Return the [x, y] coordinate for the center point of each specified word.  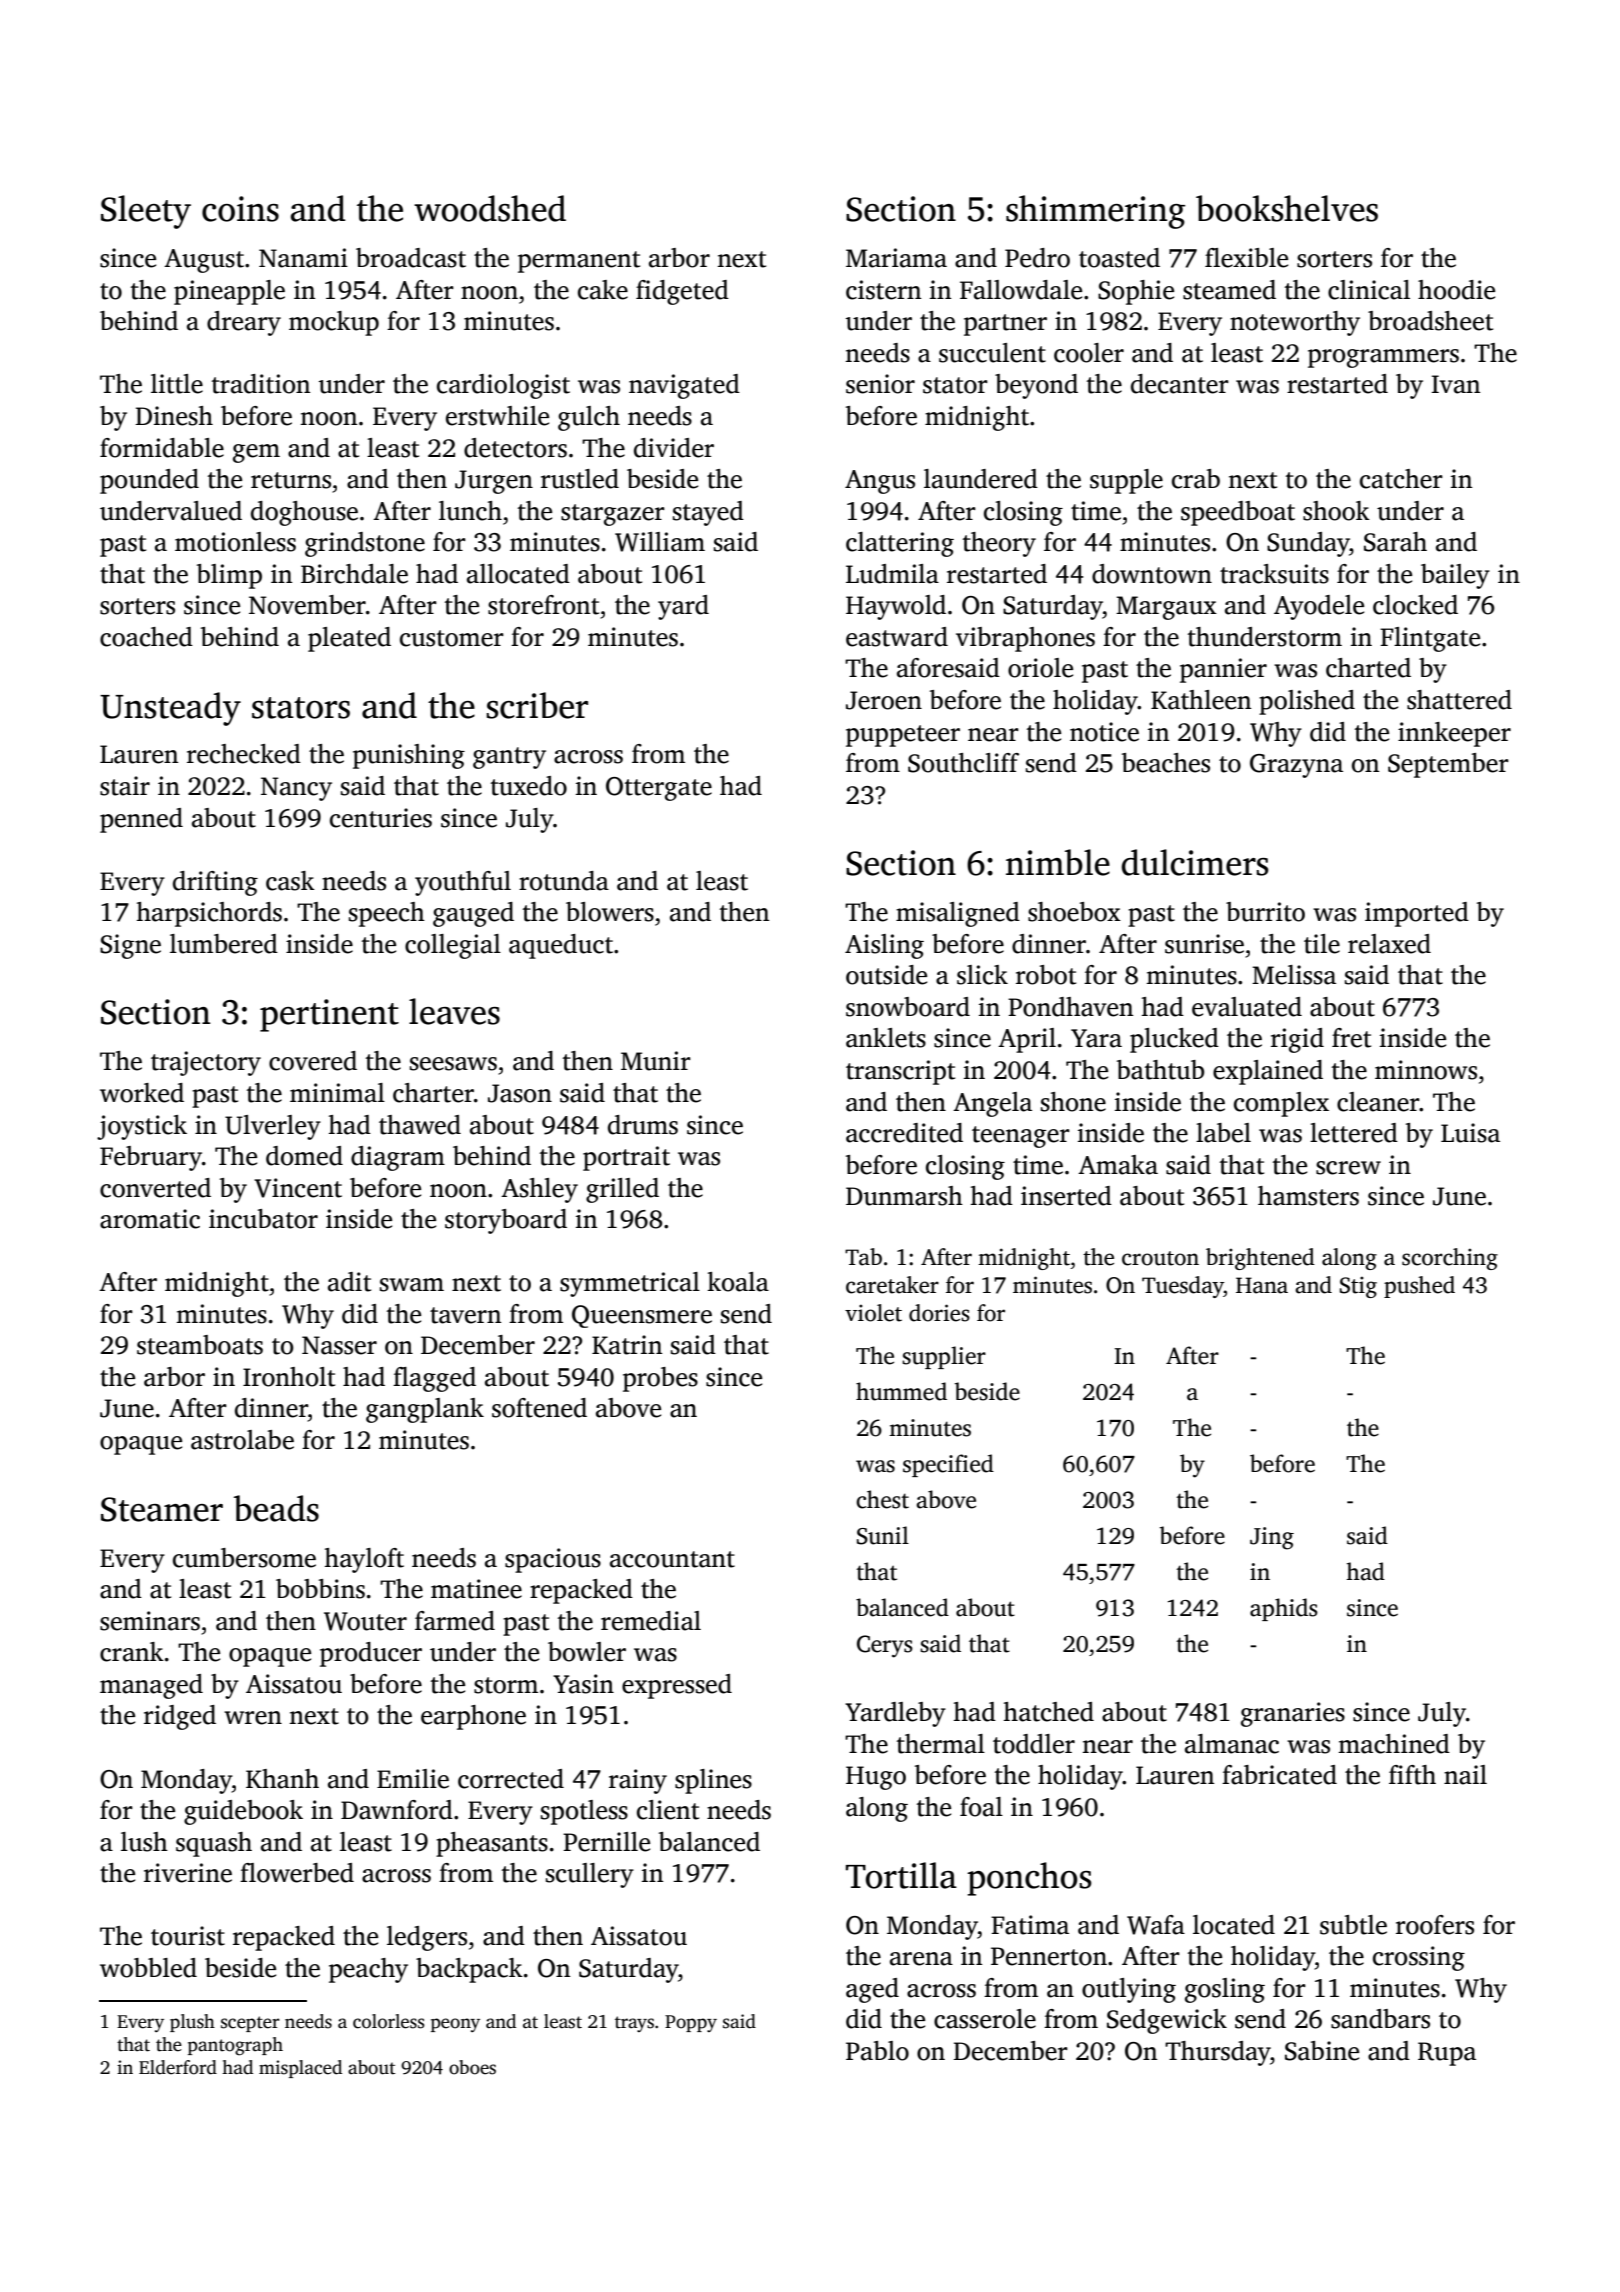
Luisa [1470, 1133]
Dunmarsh [904, 1196]
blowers [610, 912]
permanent [579, 262]
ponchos [1029, 1879]
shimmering [1095, 212]
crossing [1419, 1958]
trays [634, 2024]
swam [412, 1285]
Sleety [146, 212]
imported [1417, 914]
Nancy [296, 789]
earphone [473, 1717]
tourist [188, 1936]
